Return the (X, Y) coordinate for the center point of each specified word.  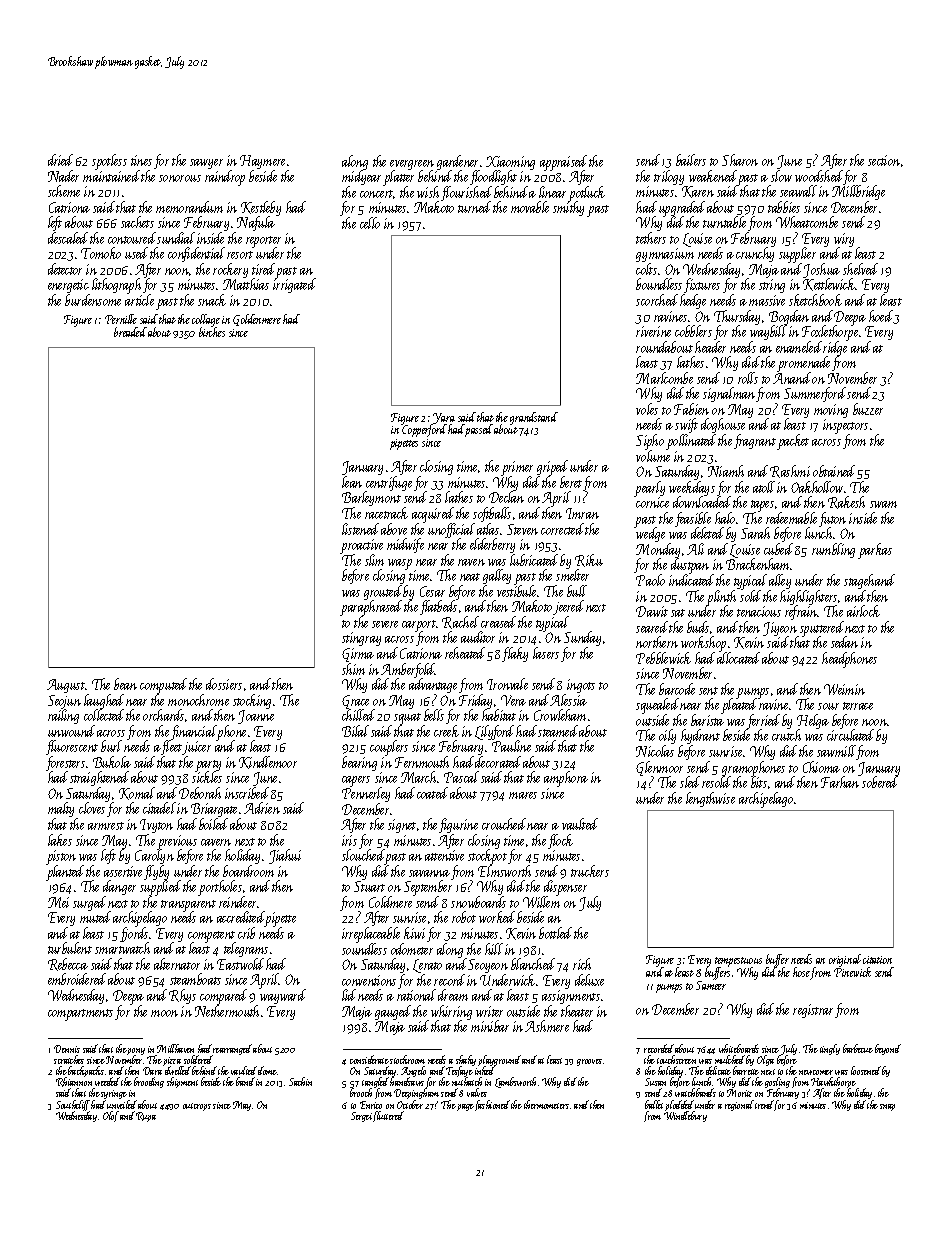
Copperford (423, 431)
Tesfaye (459, 1072)
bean (125, 684)
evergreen (412, 165)
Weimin (844, 689)
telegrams (246, 949)
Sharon (740, 160)
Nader (63, 176)
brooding (149, 1082)
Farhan (840, 782)
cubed (778, 549)
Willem (541, 902)
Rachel (460, 622)
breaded (130, 332)
